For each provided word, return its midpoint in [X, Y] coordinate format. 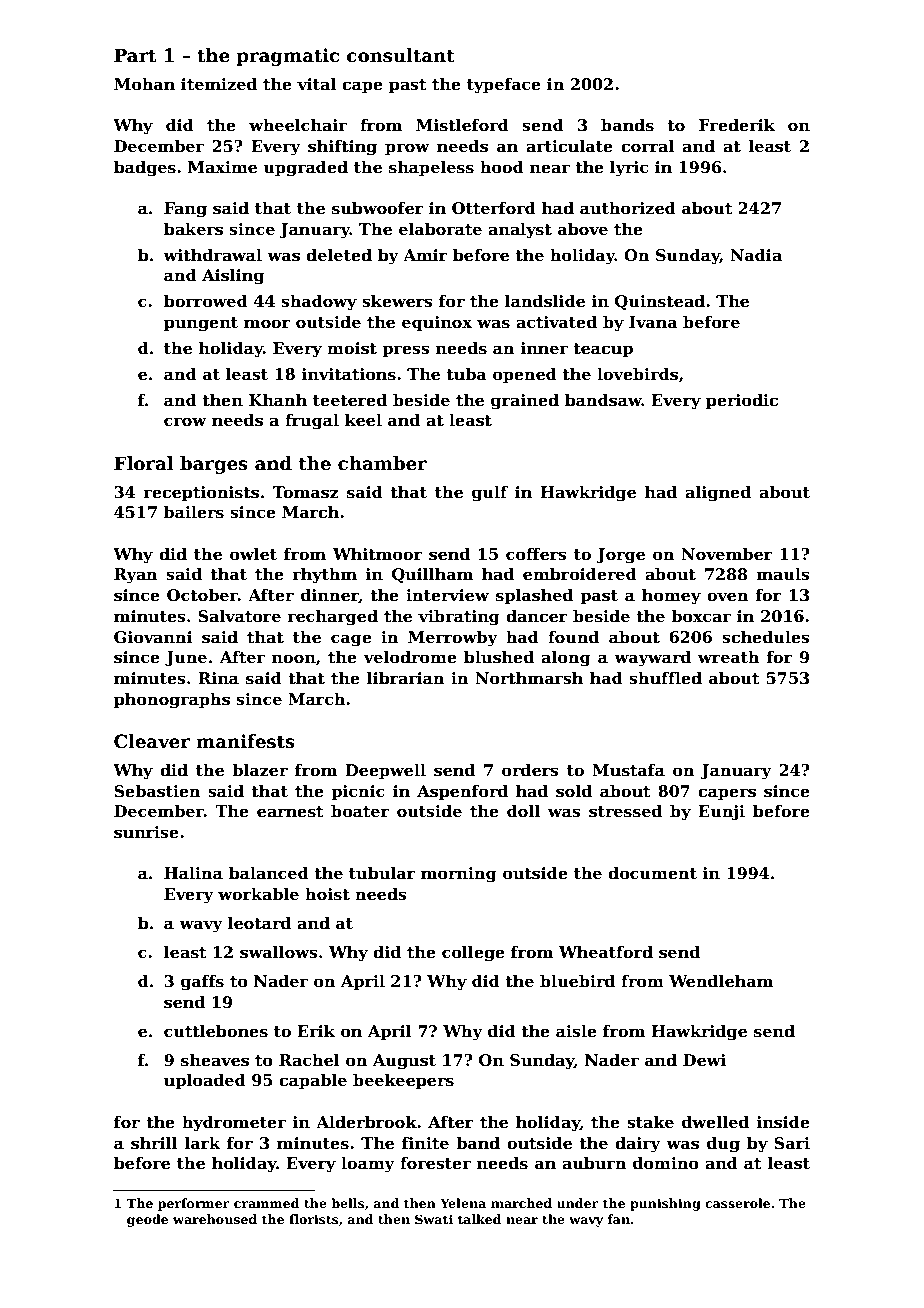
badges [145, 169]
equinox [437, 324]
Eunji [721, 813]
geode [147, 1220]
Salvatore [239, 616]
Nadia [756, 255]
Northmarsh [529, 678]
